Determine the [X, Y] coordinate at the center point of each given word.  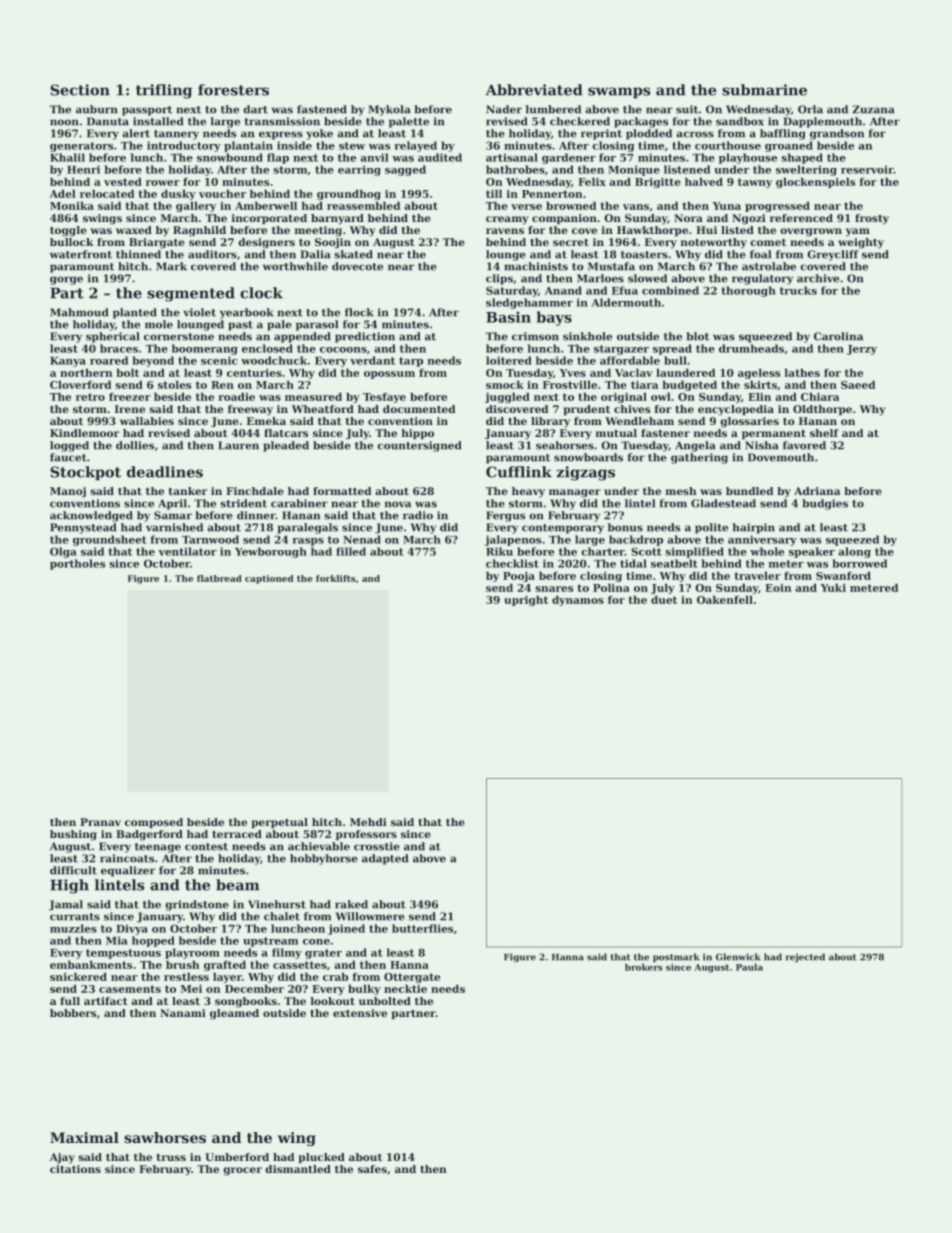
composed [154, 823]
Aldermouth [626, 302]
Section [80, 90]
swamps [619, 92]
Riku [499, 551]
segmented [191, 294]
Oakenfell [725, 600]
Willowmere [370, 916]
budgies [825, 504]
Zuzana [873, 109]
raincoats [127, 858]
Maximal [84, 1137]
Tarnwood [210, 539]
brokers [644, 967]
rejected [805, 957]
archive [818, 278]
